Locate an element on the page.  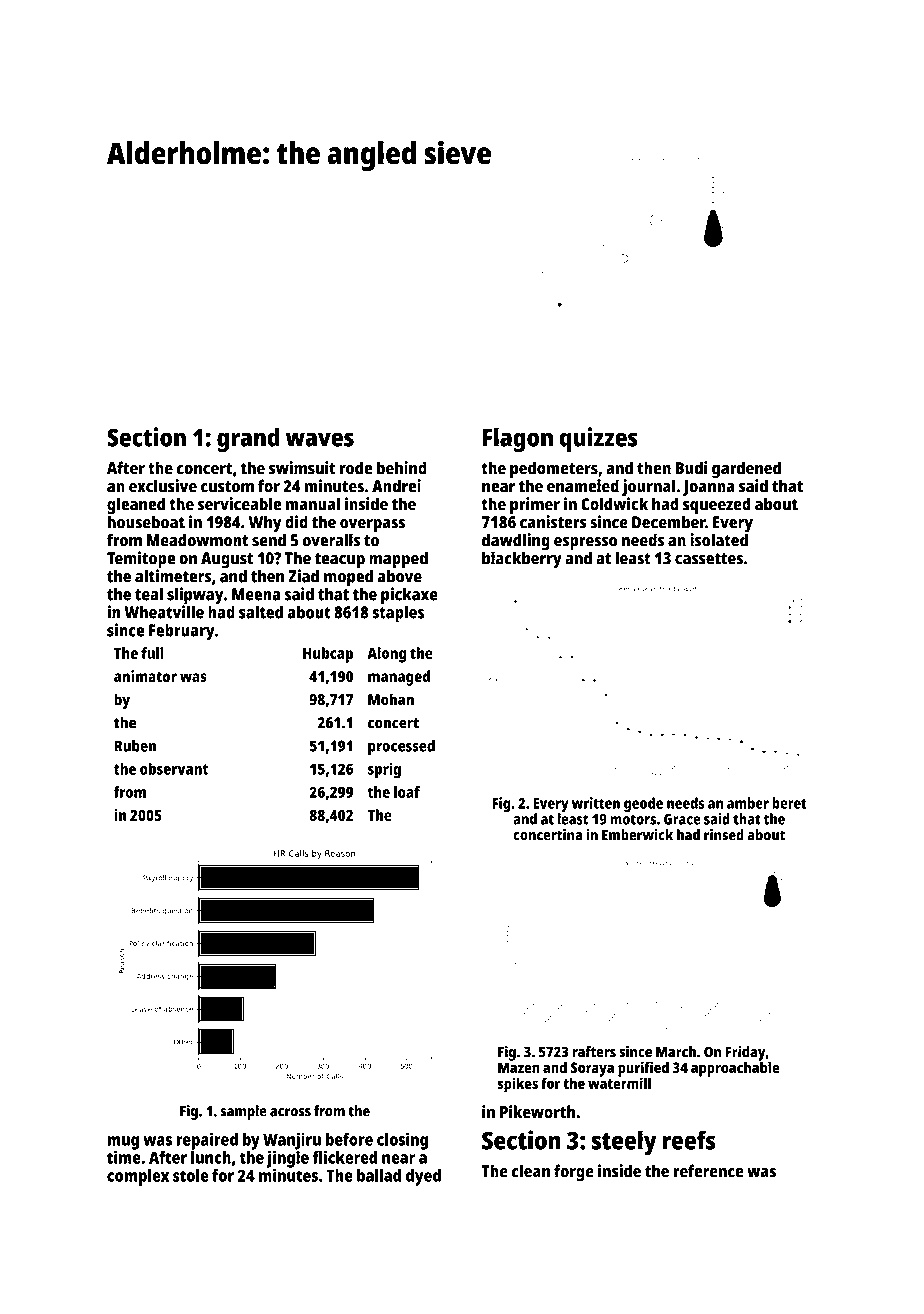
Pikeworth is located at coordinates (537, 1112).
